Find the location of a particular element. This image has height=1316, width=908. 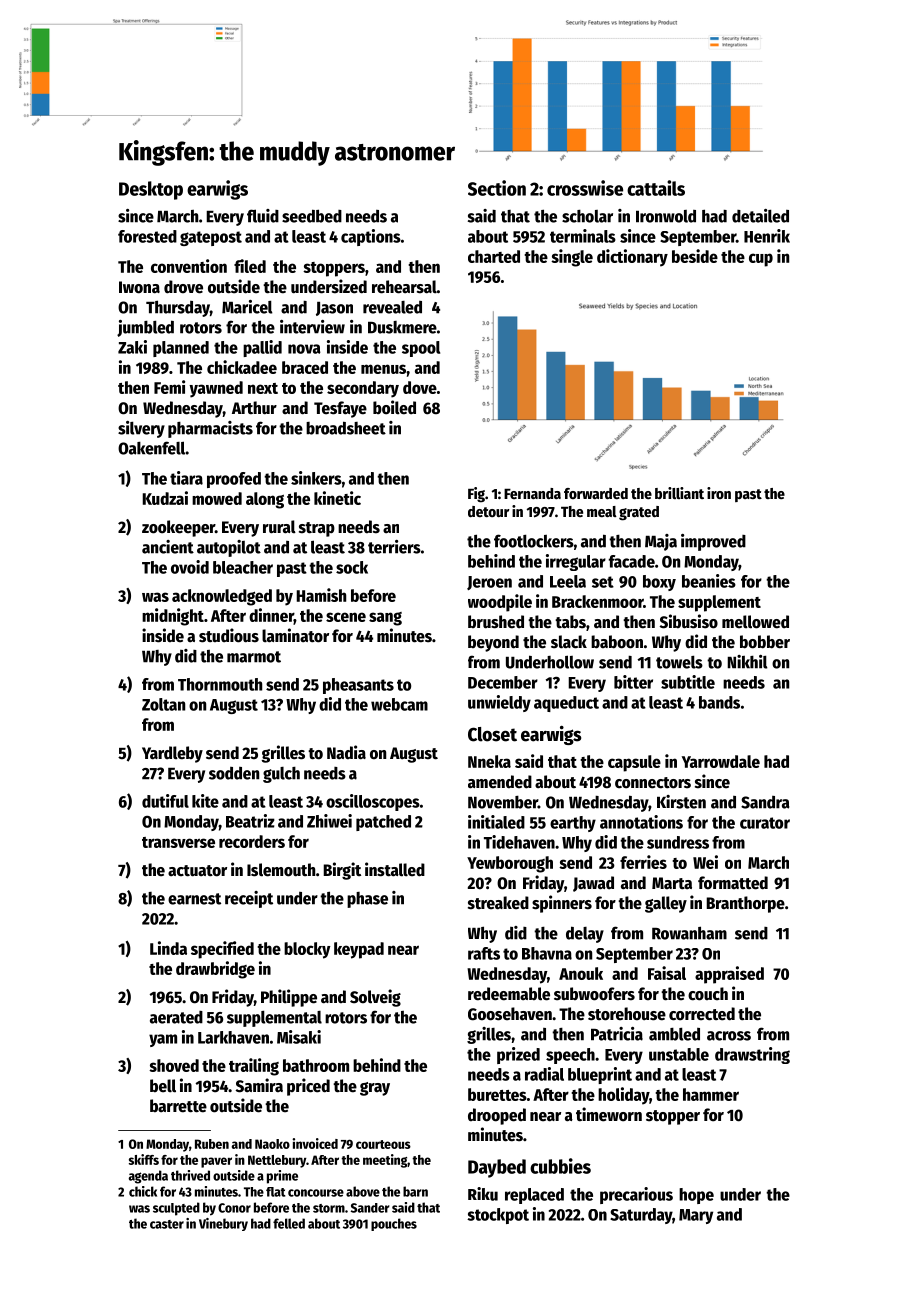

Yewborough is located at coordinates (510, 864).
